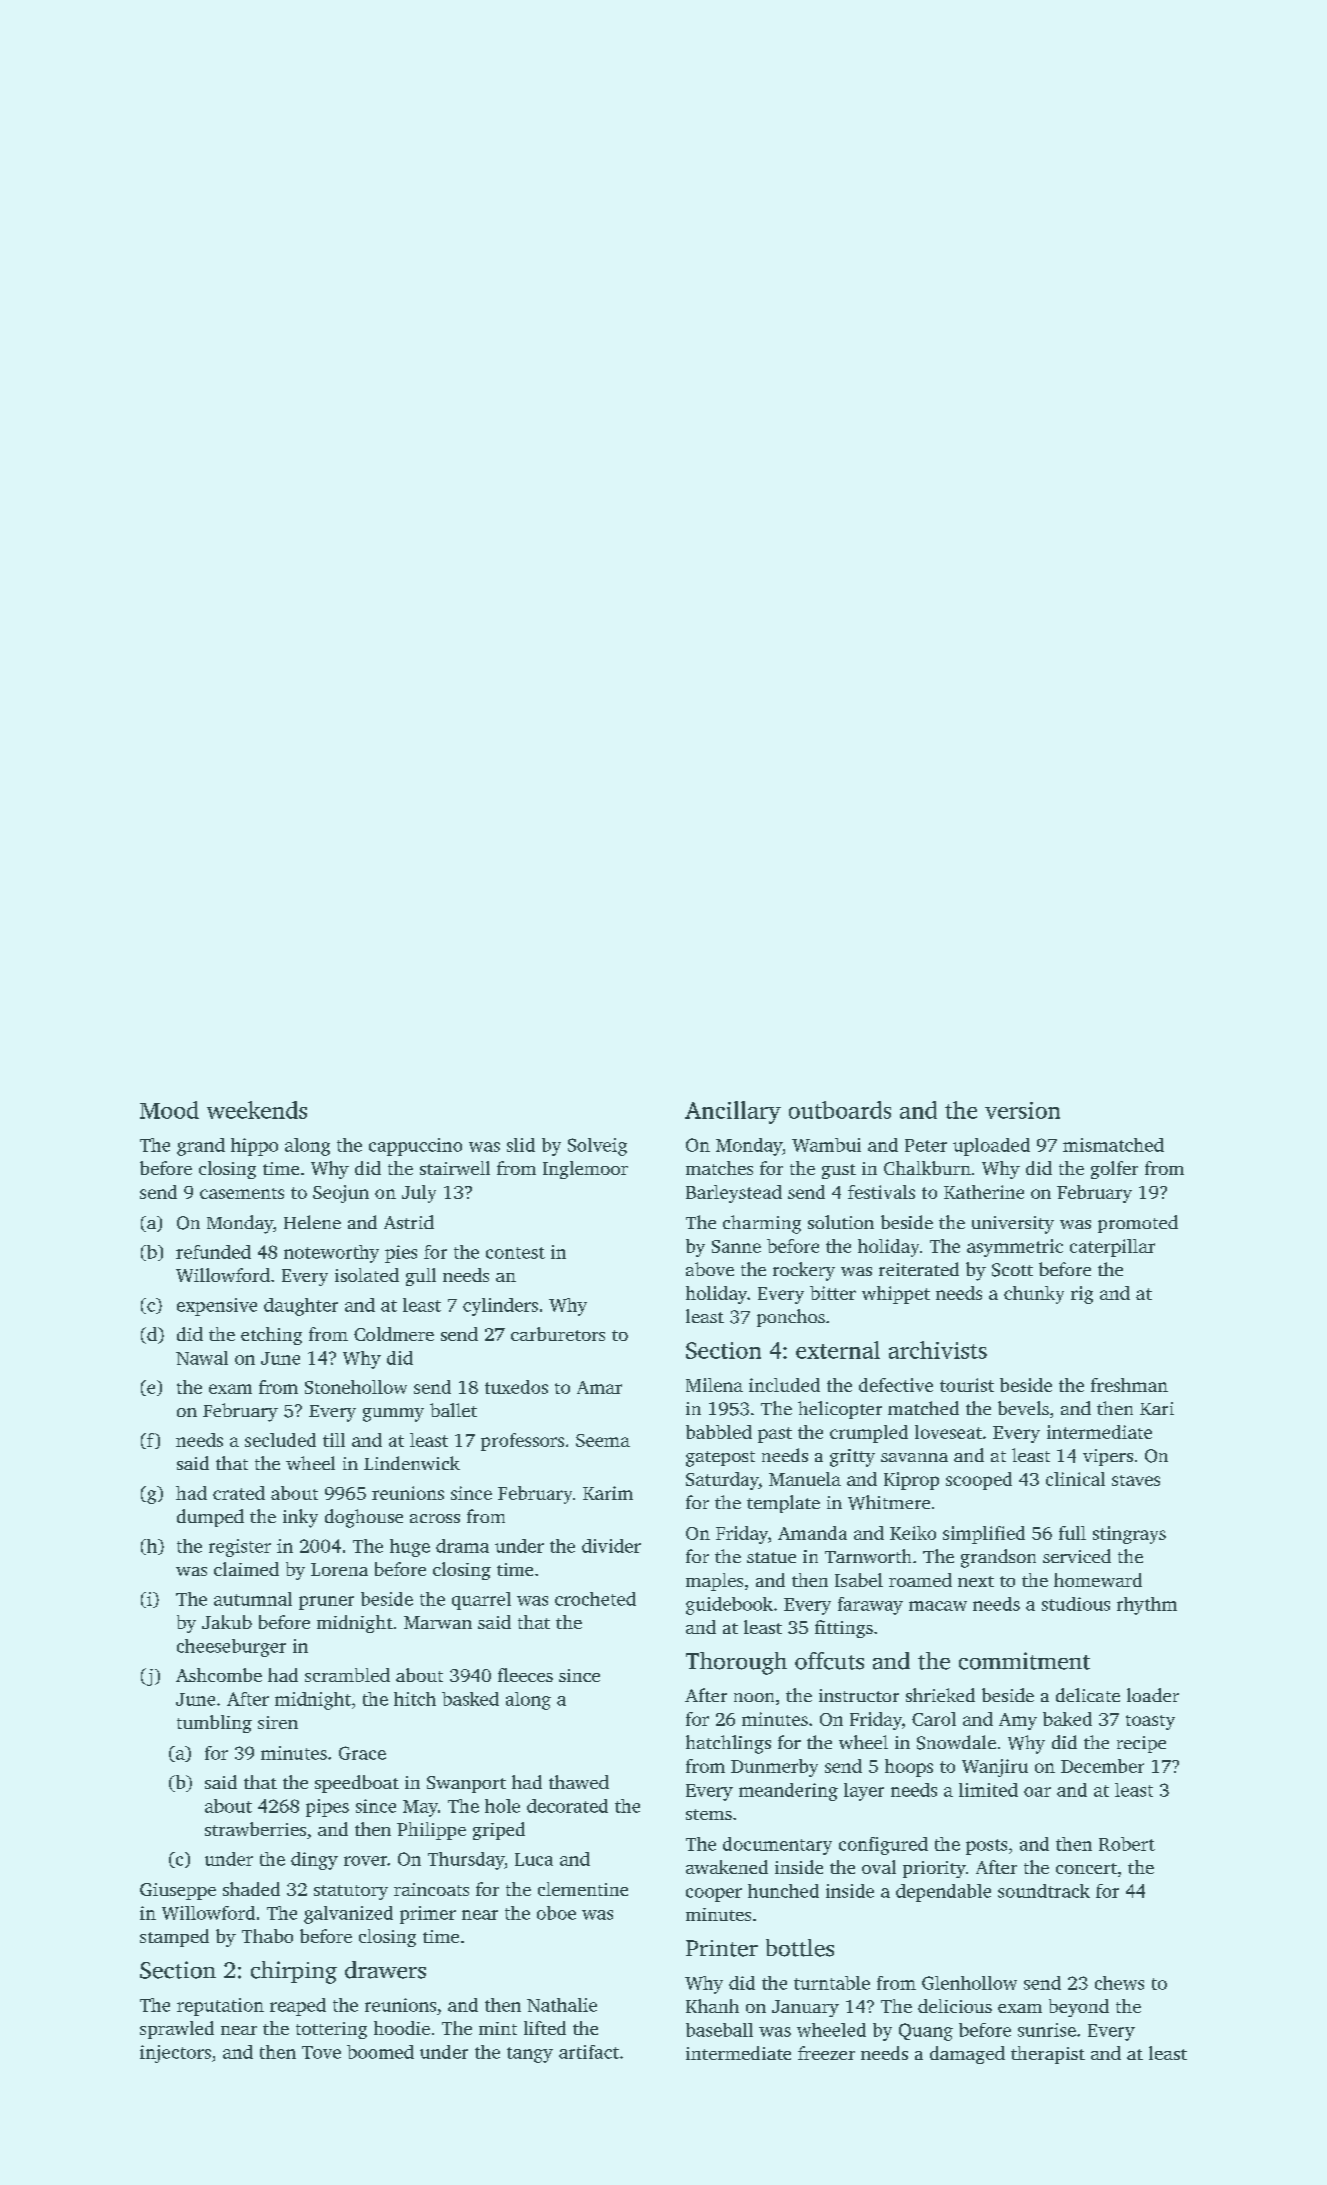 This screenshot has width=1327, height=2185. What do you see at coordinates (169, 1110) in the screenshot?
I see `Mood` at bounding box center [169, 1110].
